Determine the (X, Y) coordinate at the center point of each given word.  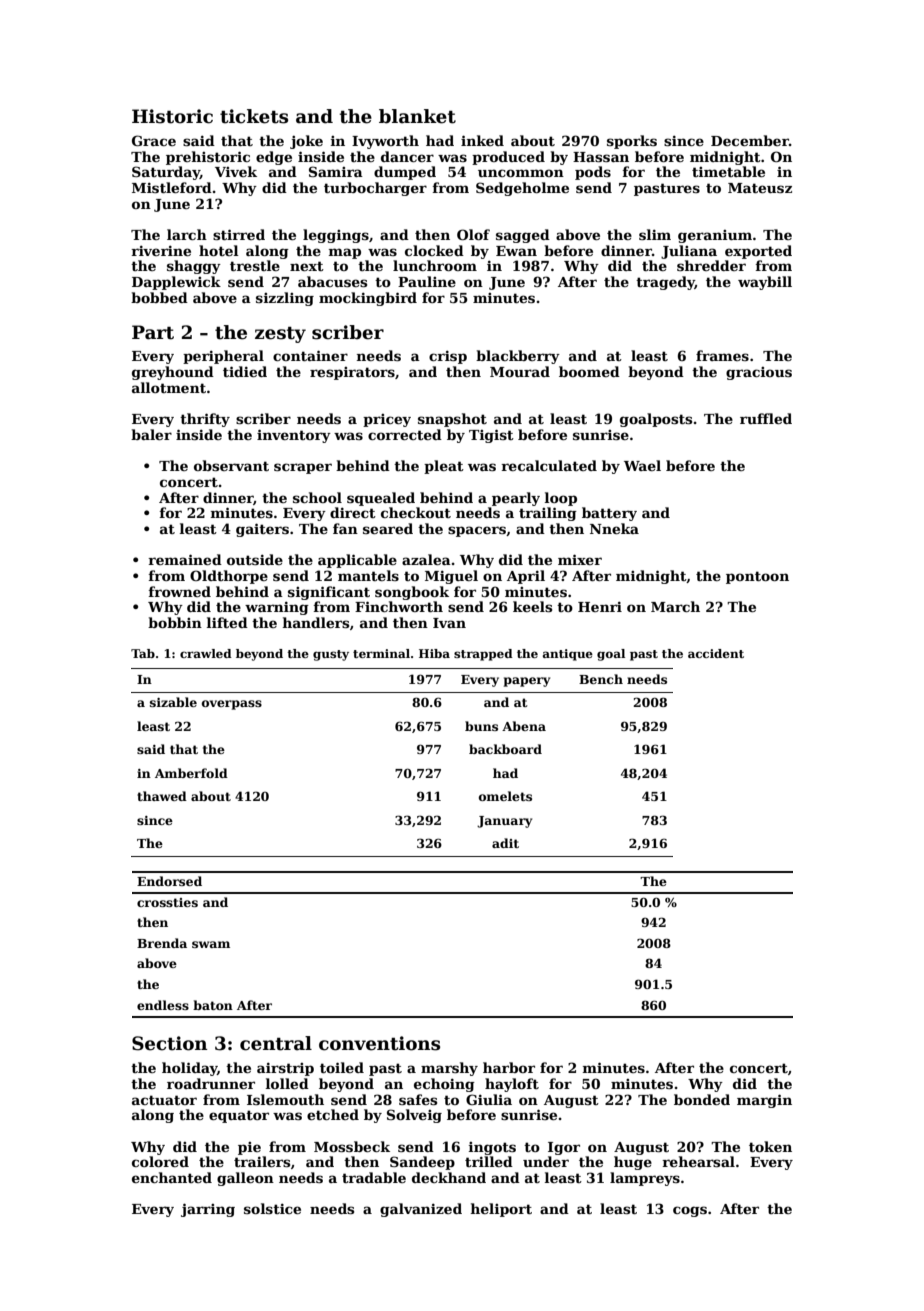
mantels (368, 575)
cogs (690, 1211)
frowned (180, 591)
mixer (580, 559)
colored (160, 1161)
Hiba (434, 653)
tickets (254, 116)
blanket (417, 116)
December (750, 140)
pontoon (757, 577)
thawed (162, 796)
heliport (501, 1210)
